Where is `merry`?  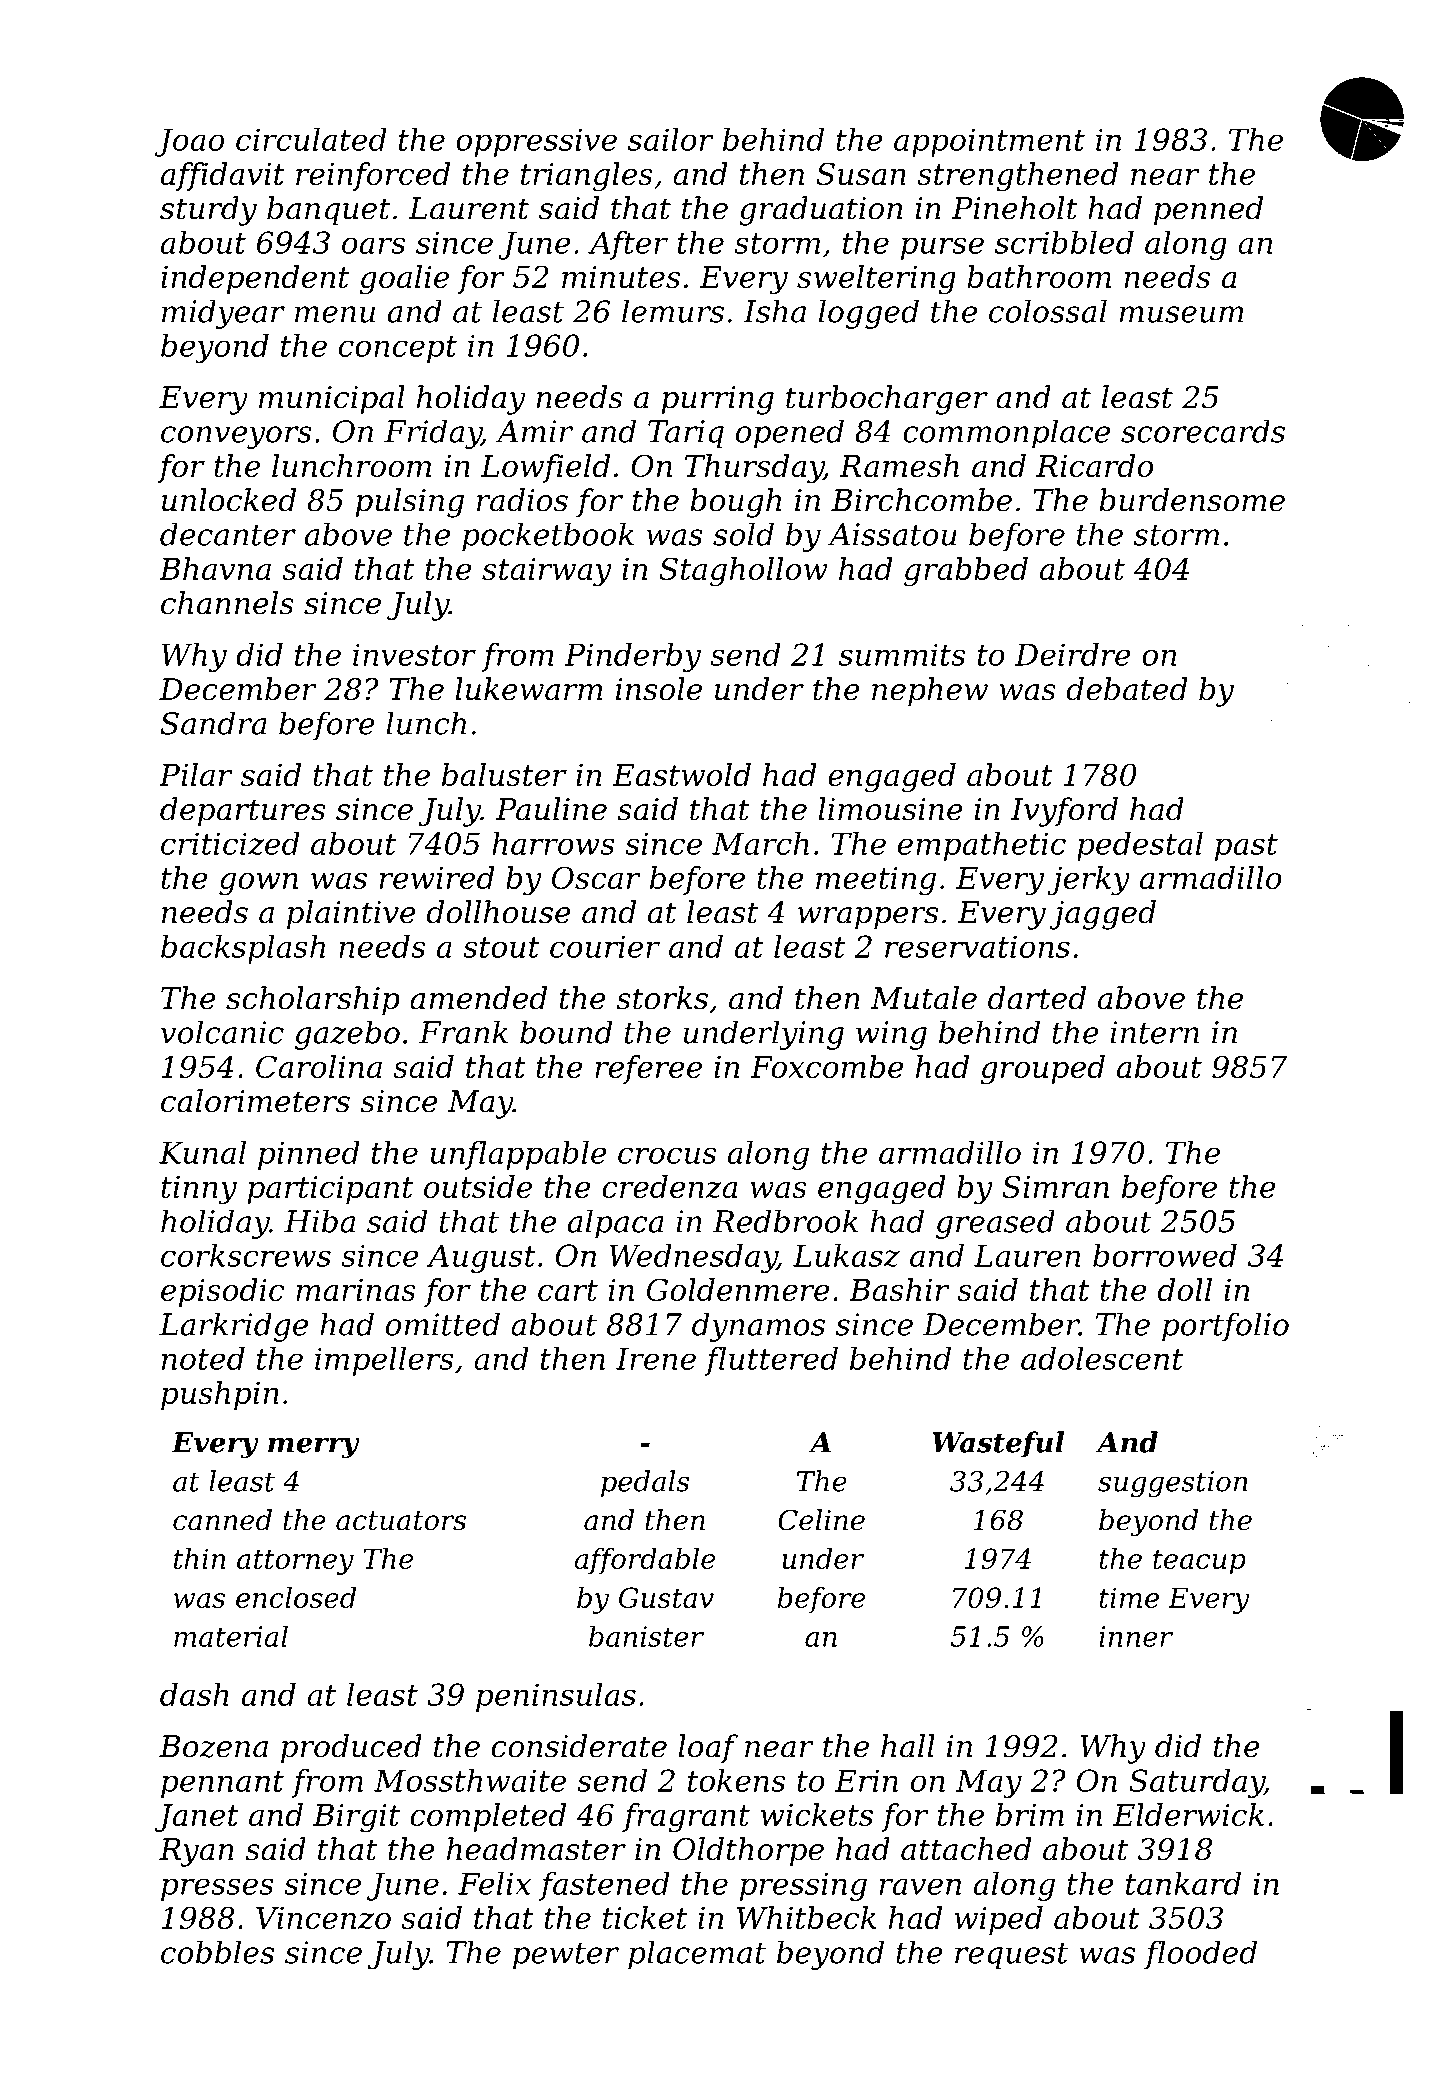
merry is located at coordinates (314, 1448).
